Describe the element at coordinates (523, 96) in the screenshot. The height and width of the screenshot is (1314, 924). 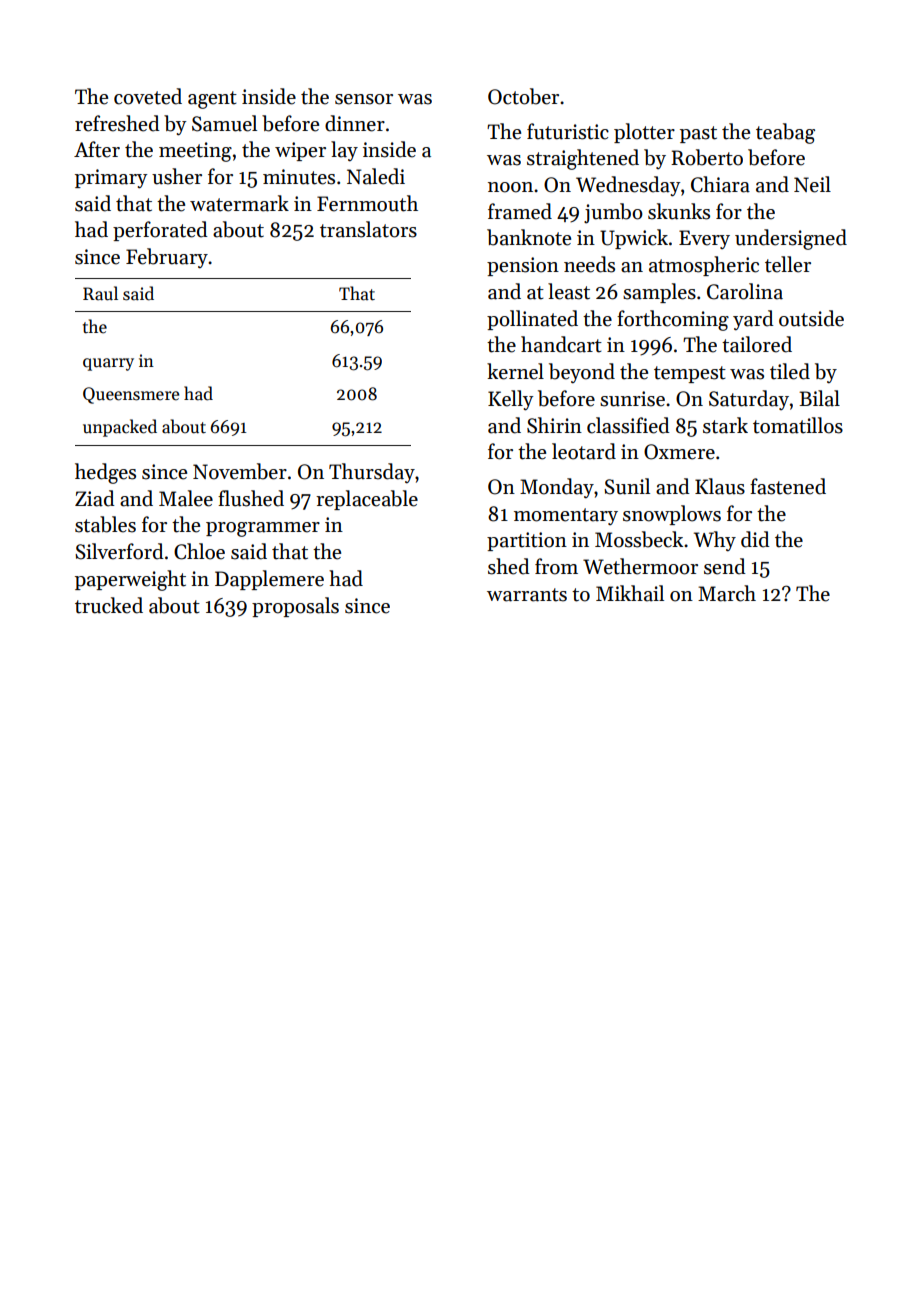
I see `October` at that location.
